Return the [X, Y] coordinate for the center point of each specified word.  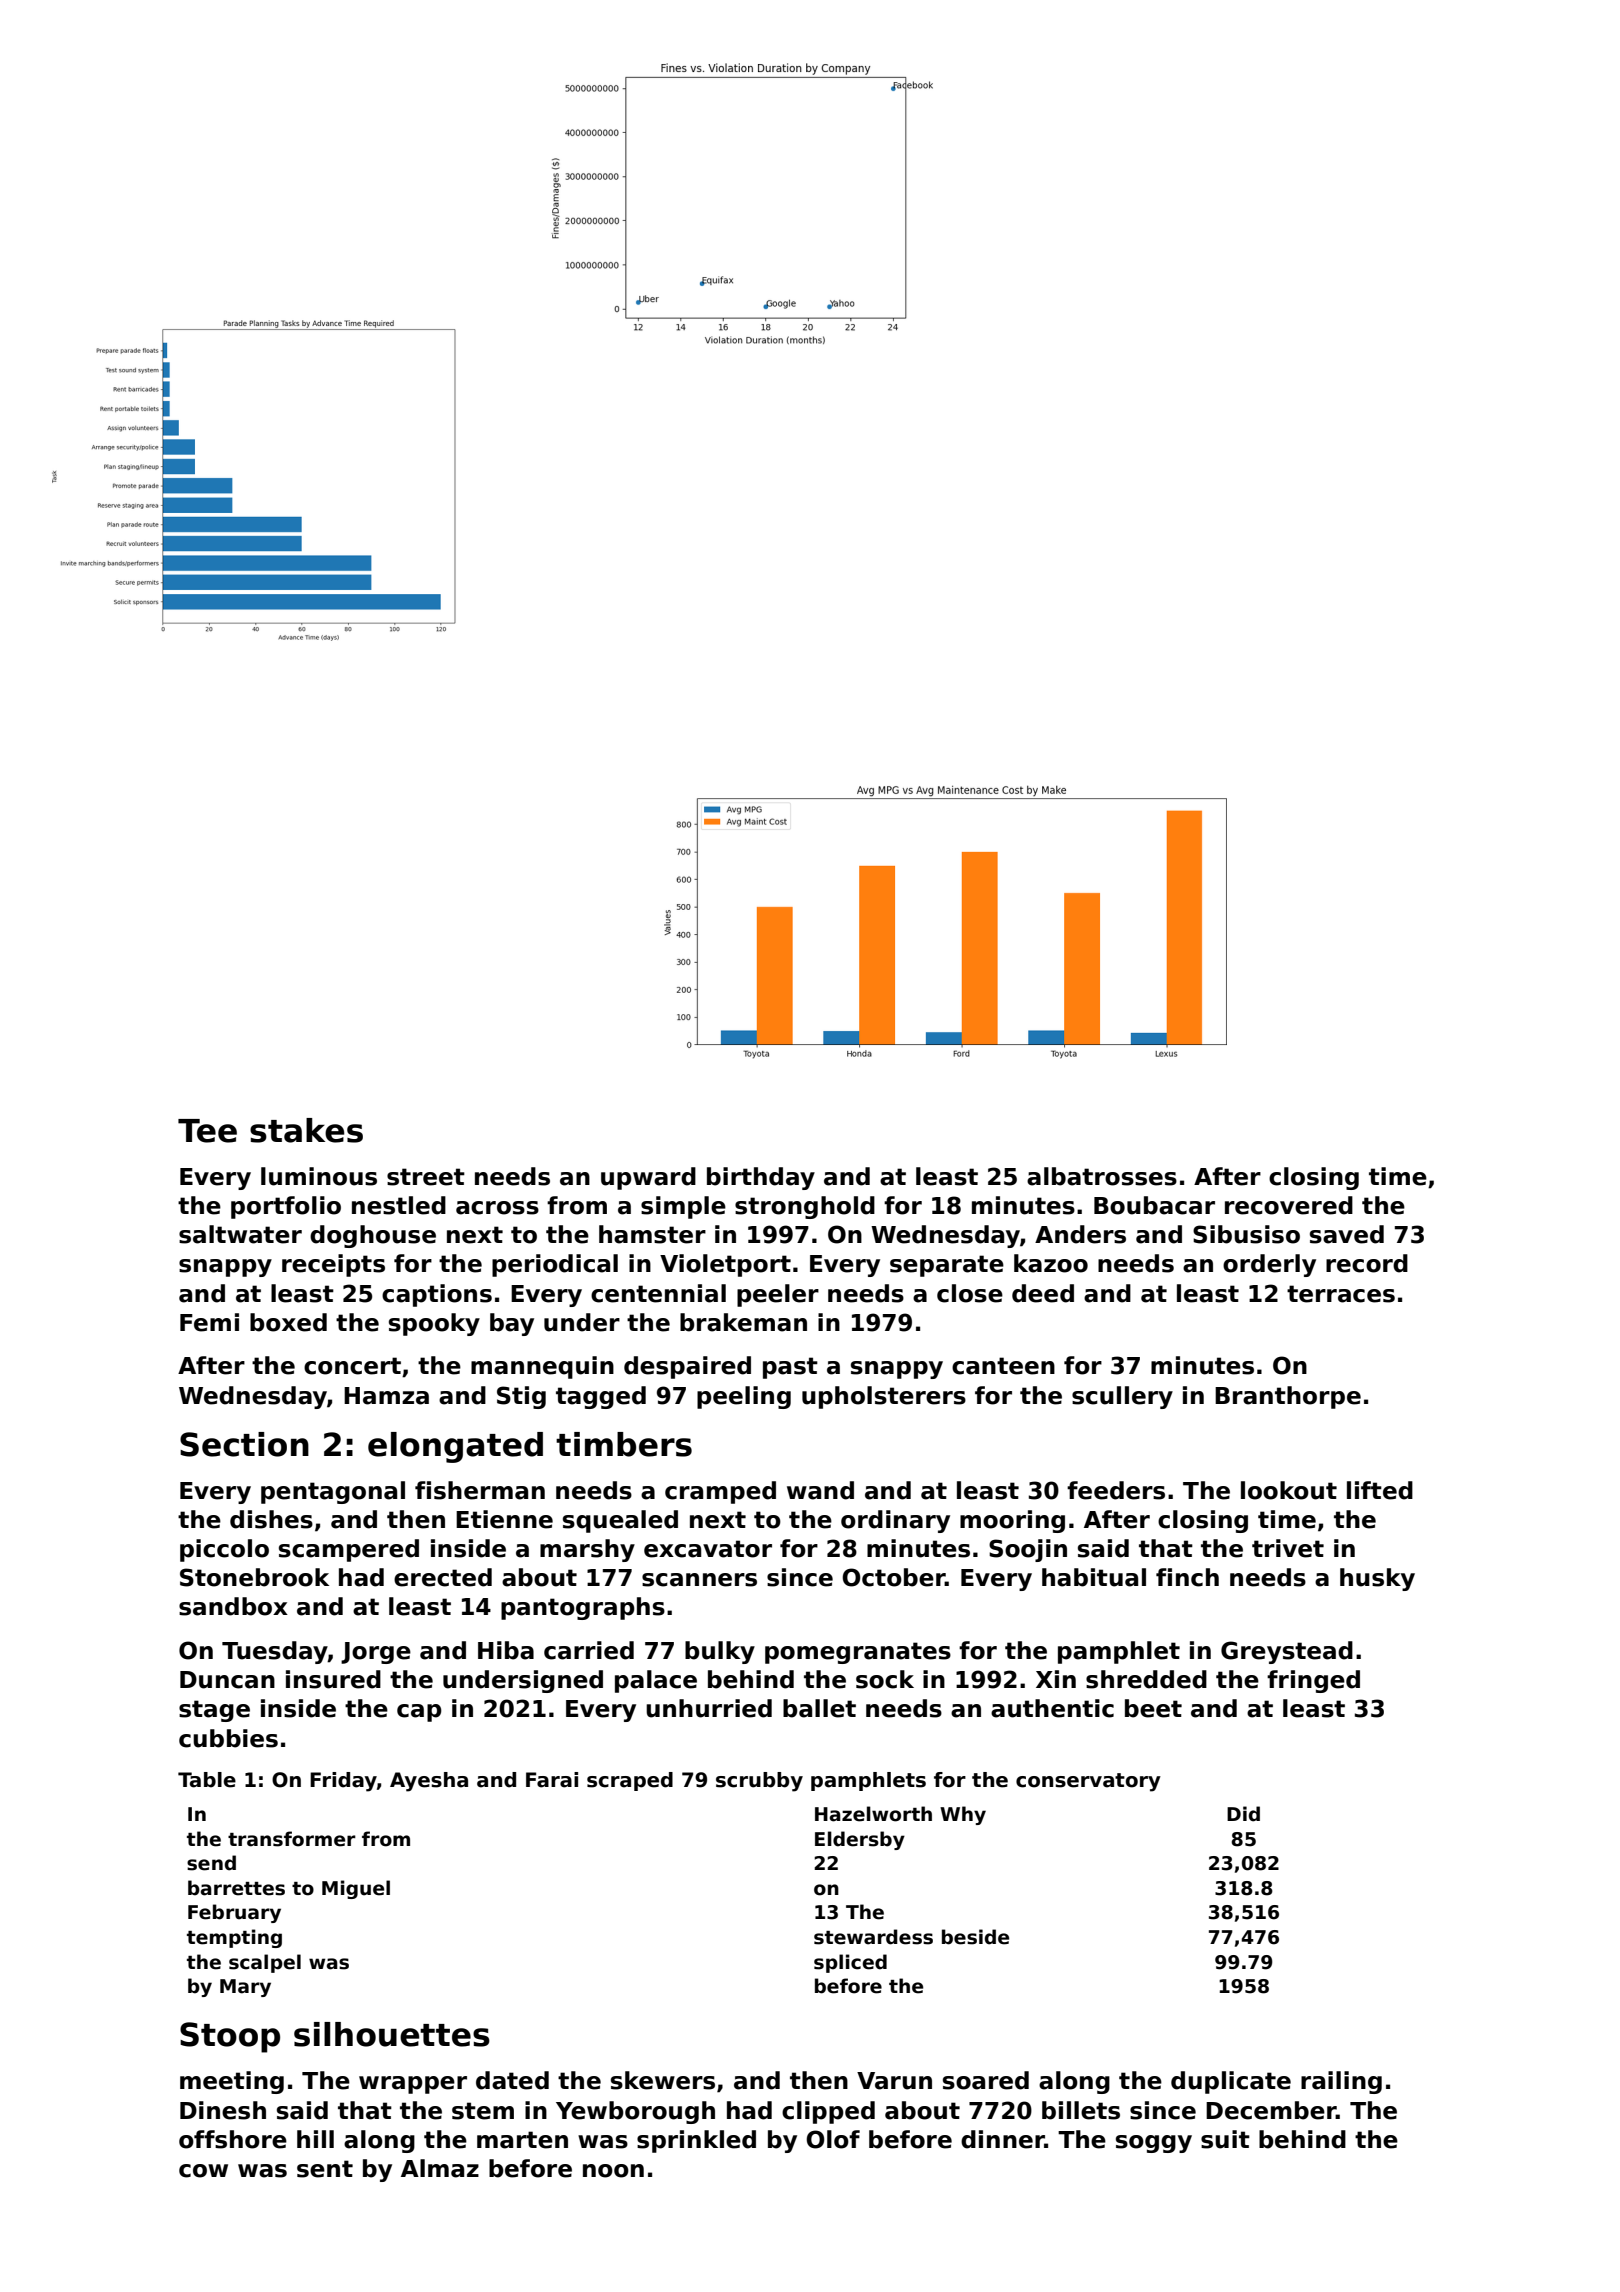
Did [1243, 1814]
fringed [1313, 1681]
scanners [699, 1580]
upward [648, 1178]
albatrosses [1102, 1176]
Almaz [440, 2168]
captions [437, 1295]
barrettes [236, 1888]
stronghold [805, 1207]
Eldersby [860, 1840]
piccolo [224, 1550]
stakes [306, 1130]
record [1367, 1263]
